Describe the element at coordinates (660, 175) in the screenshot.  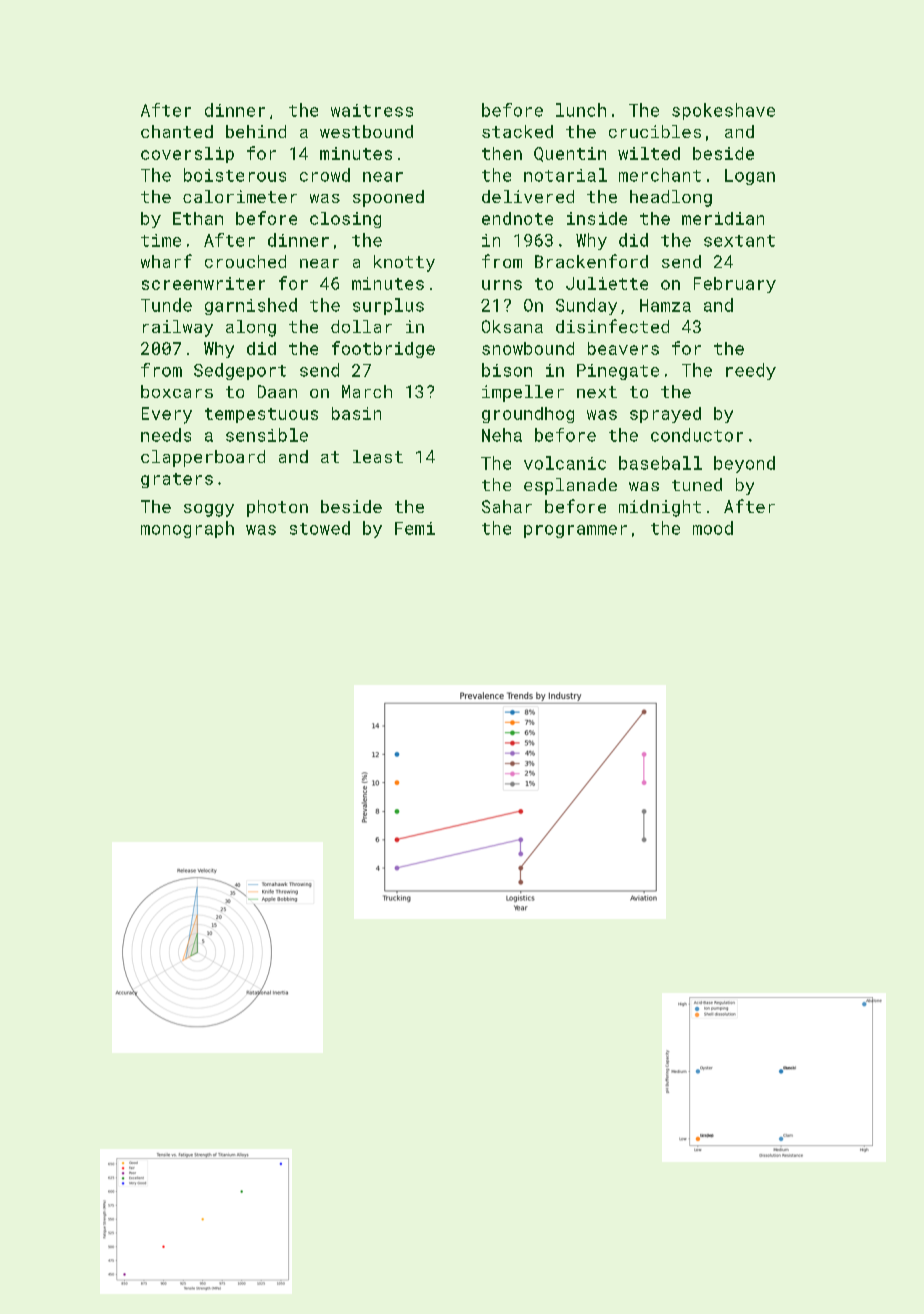
I see `merchant` at that location.
